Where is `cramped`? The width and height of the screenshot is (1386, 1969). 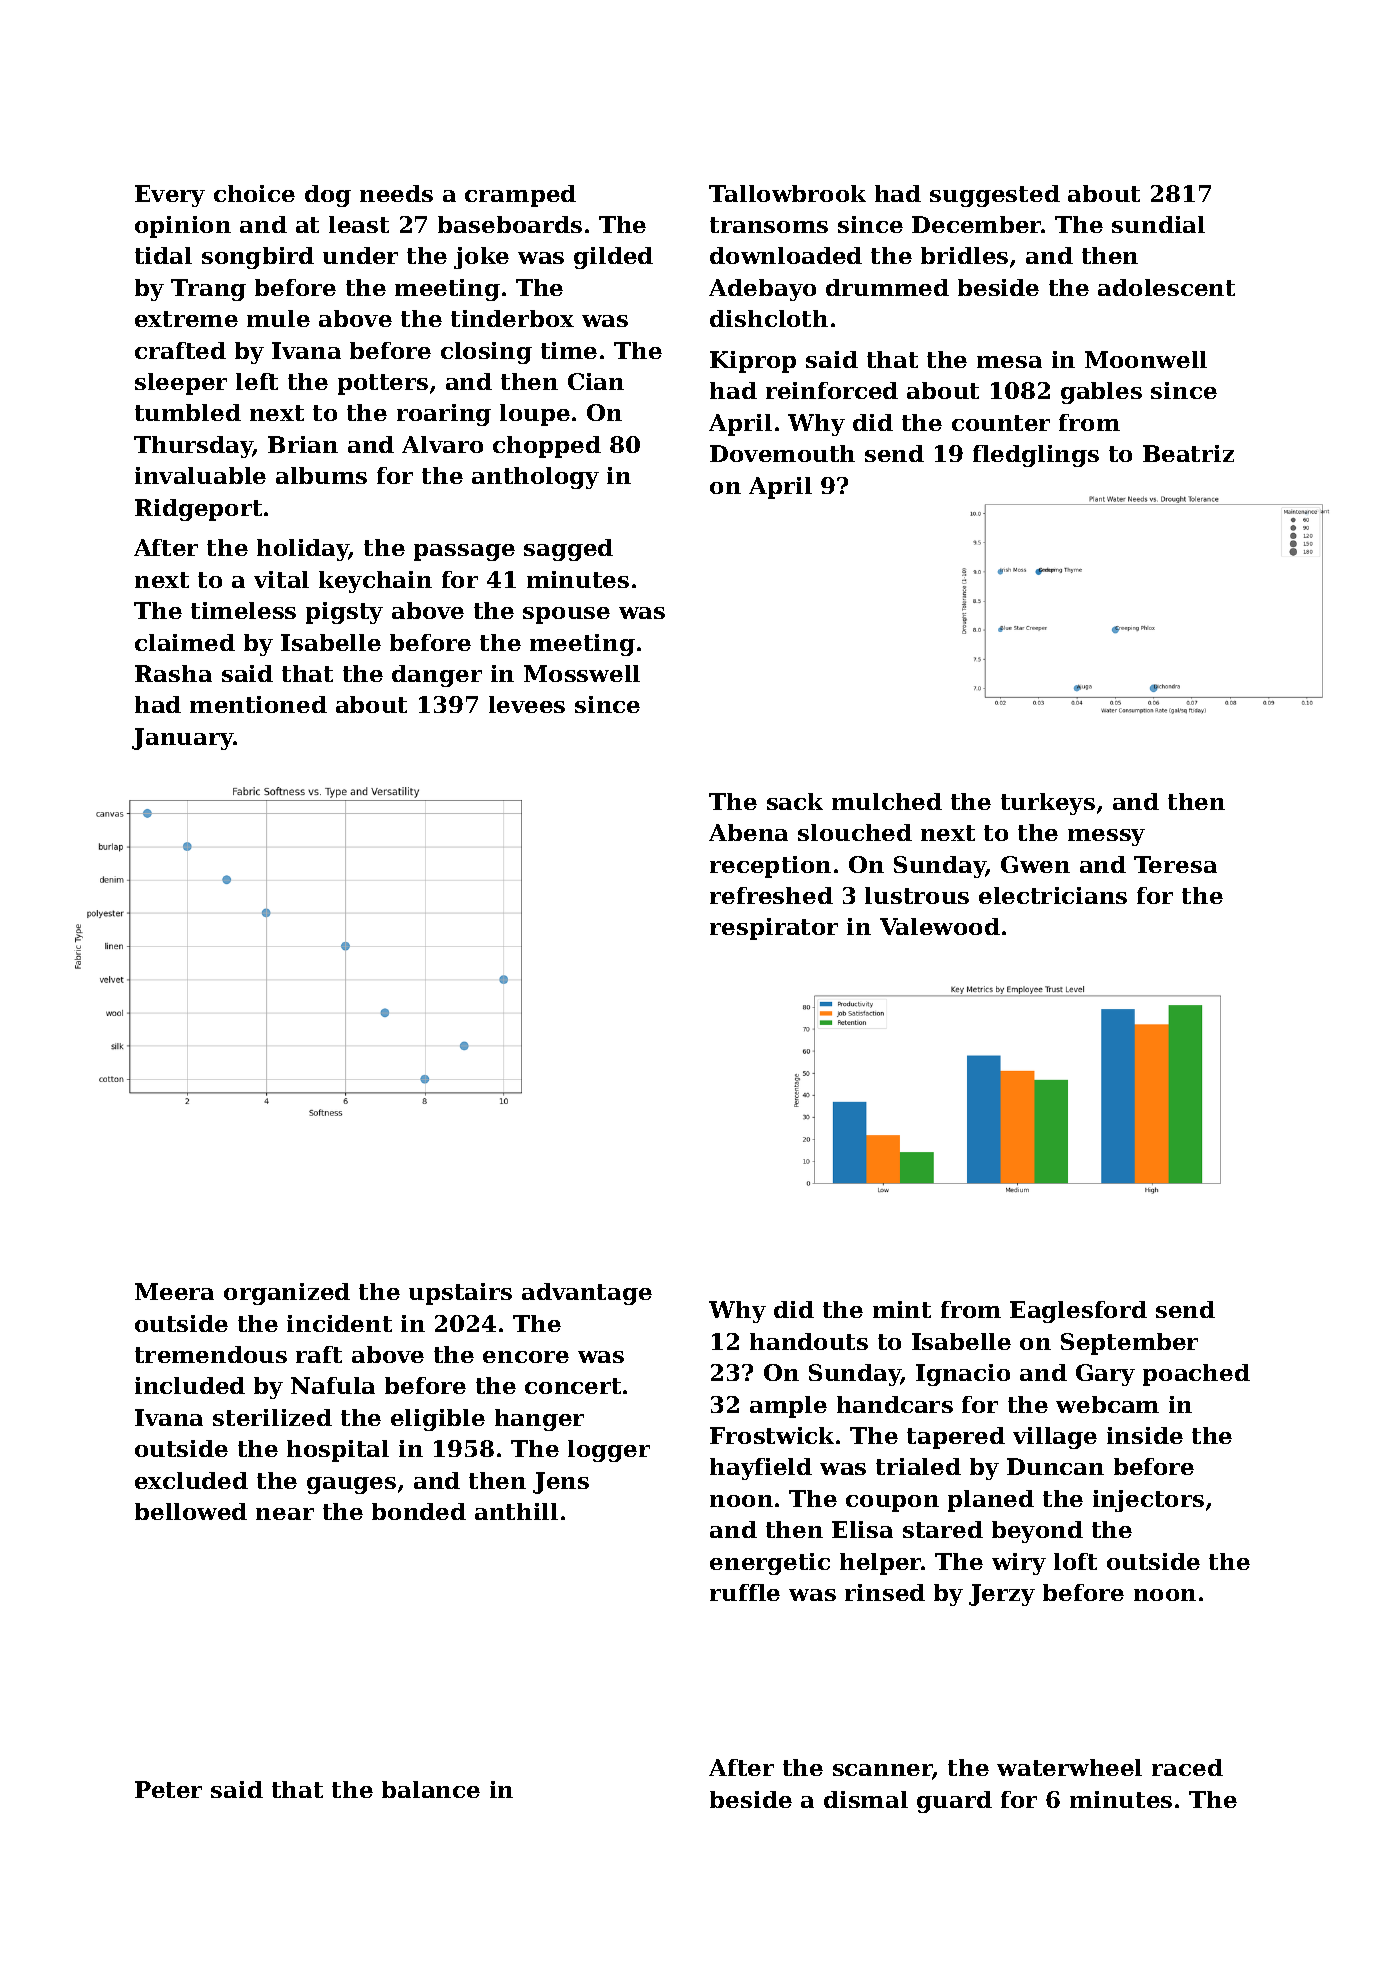 cramped is located at coordinates (520, 196).
